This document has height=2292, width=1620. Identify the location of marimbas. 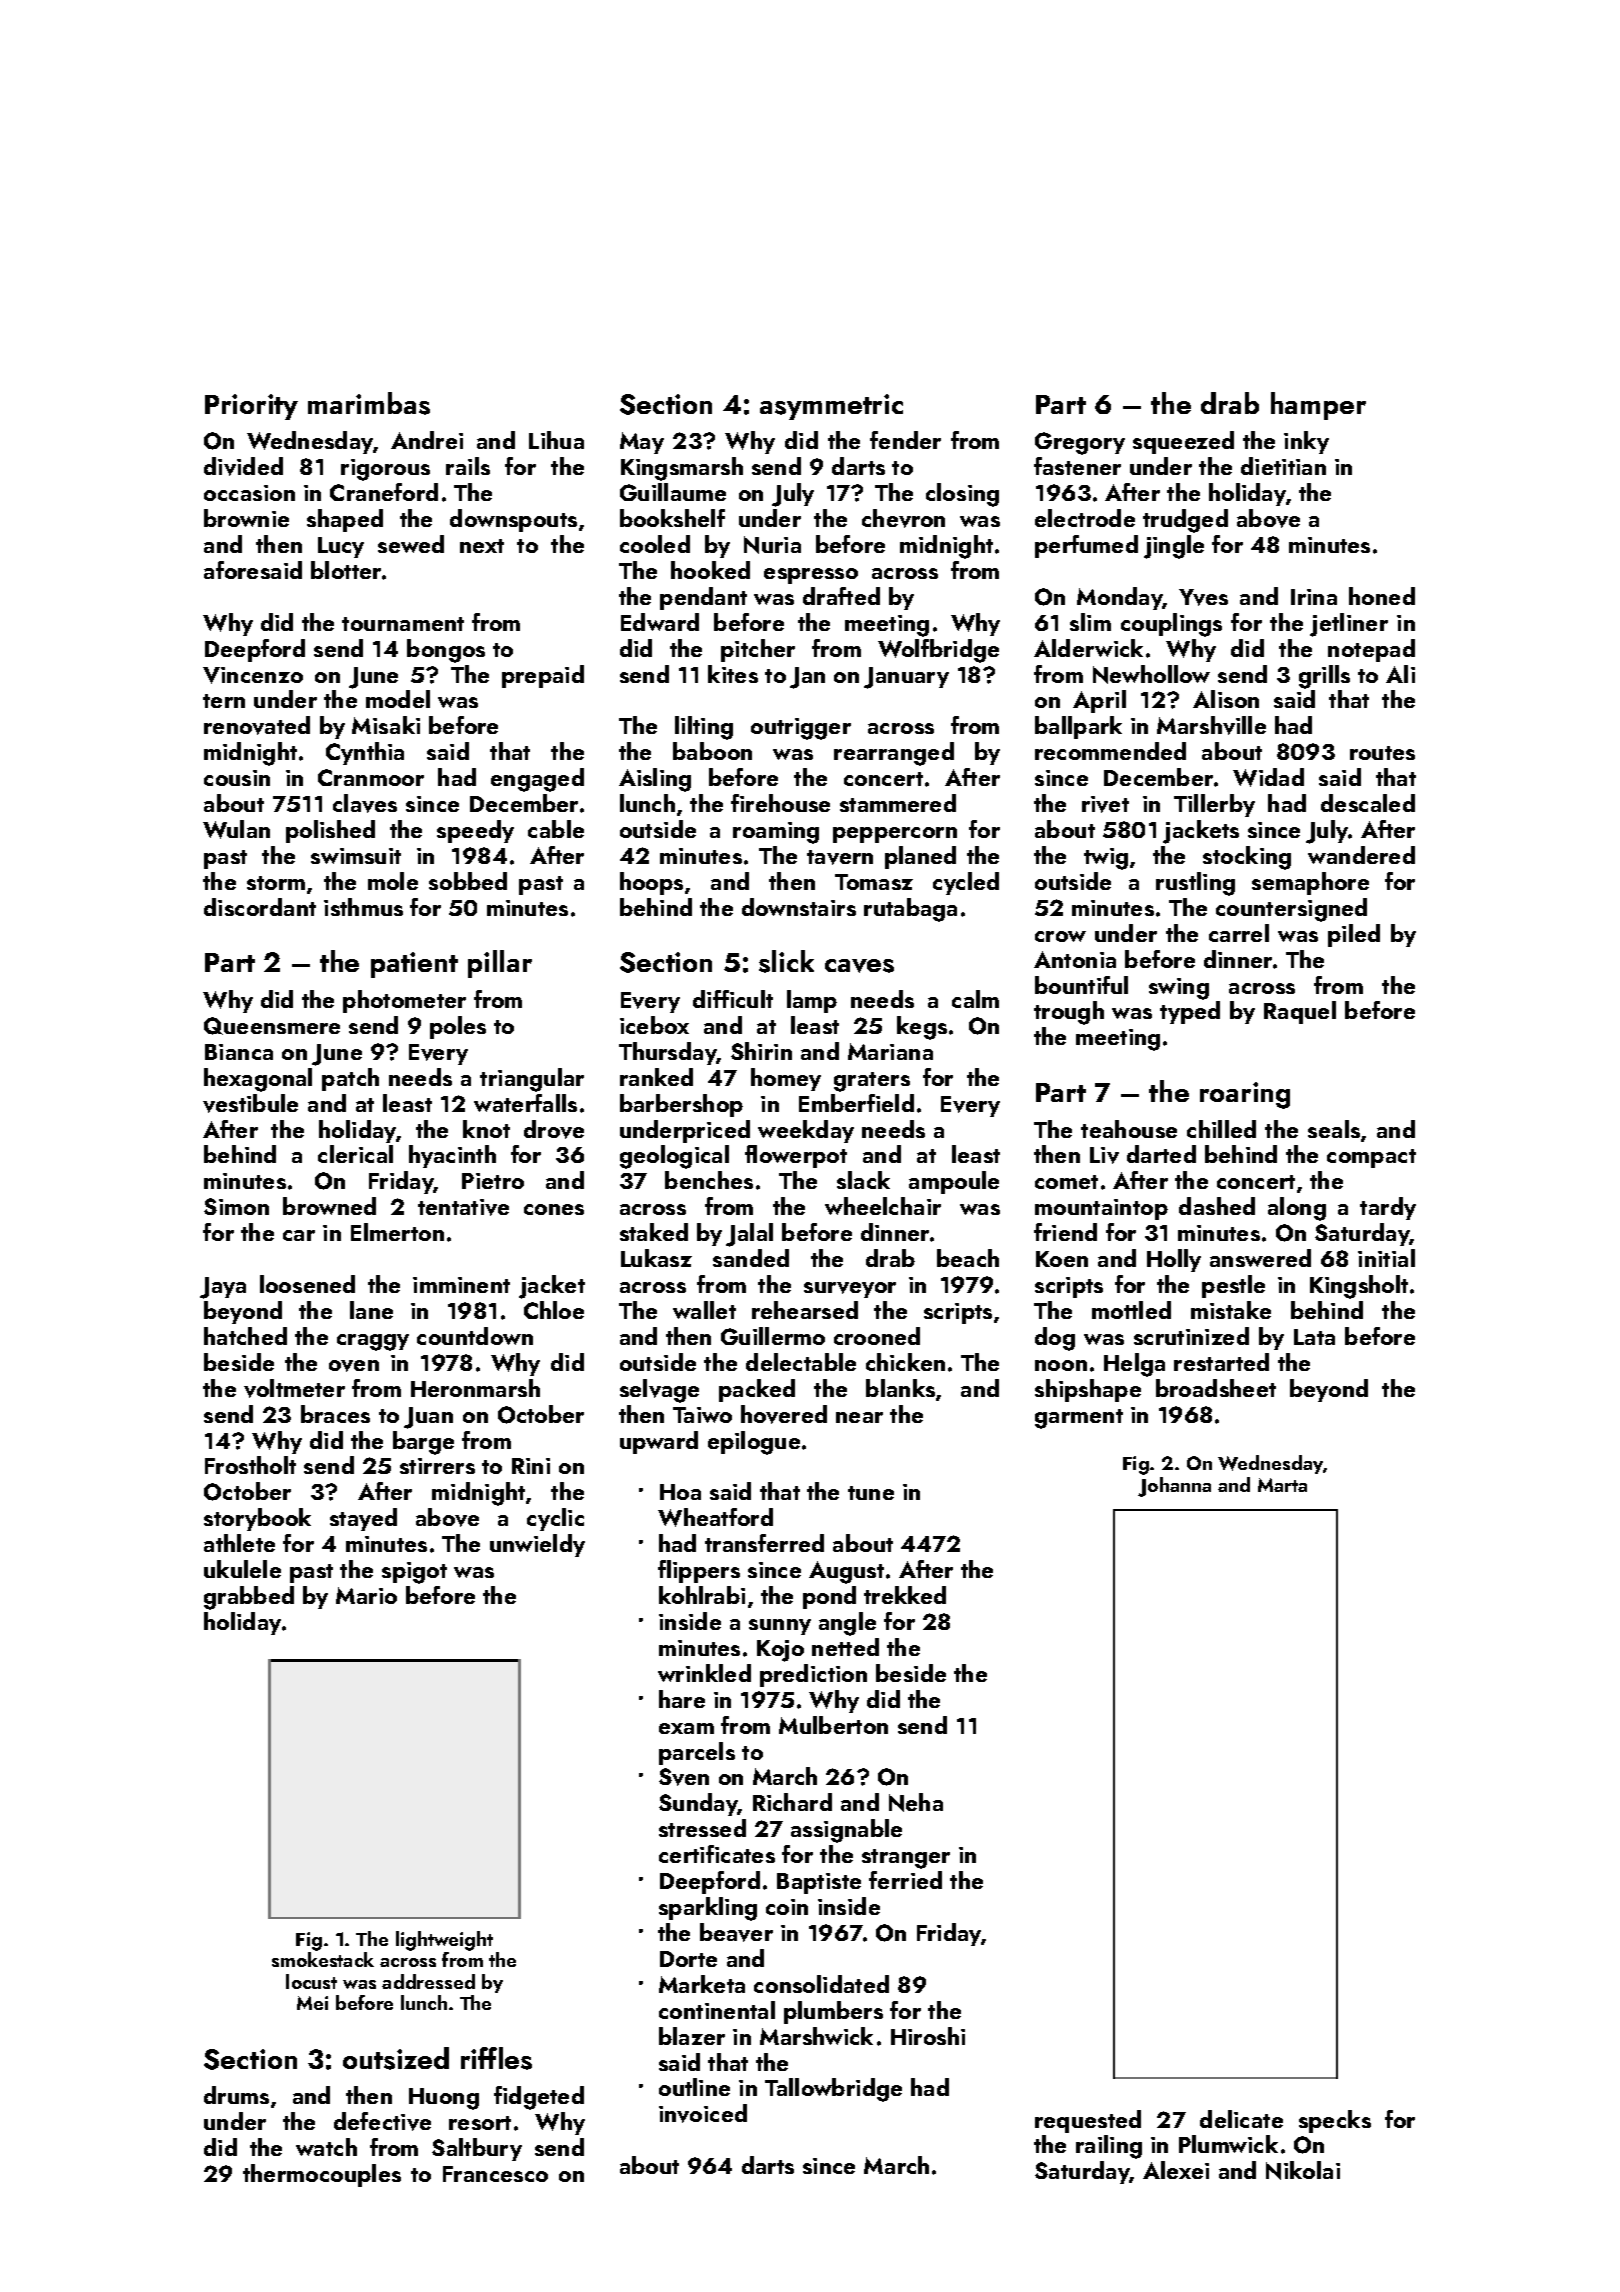
(369, 403).
